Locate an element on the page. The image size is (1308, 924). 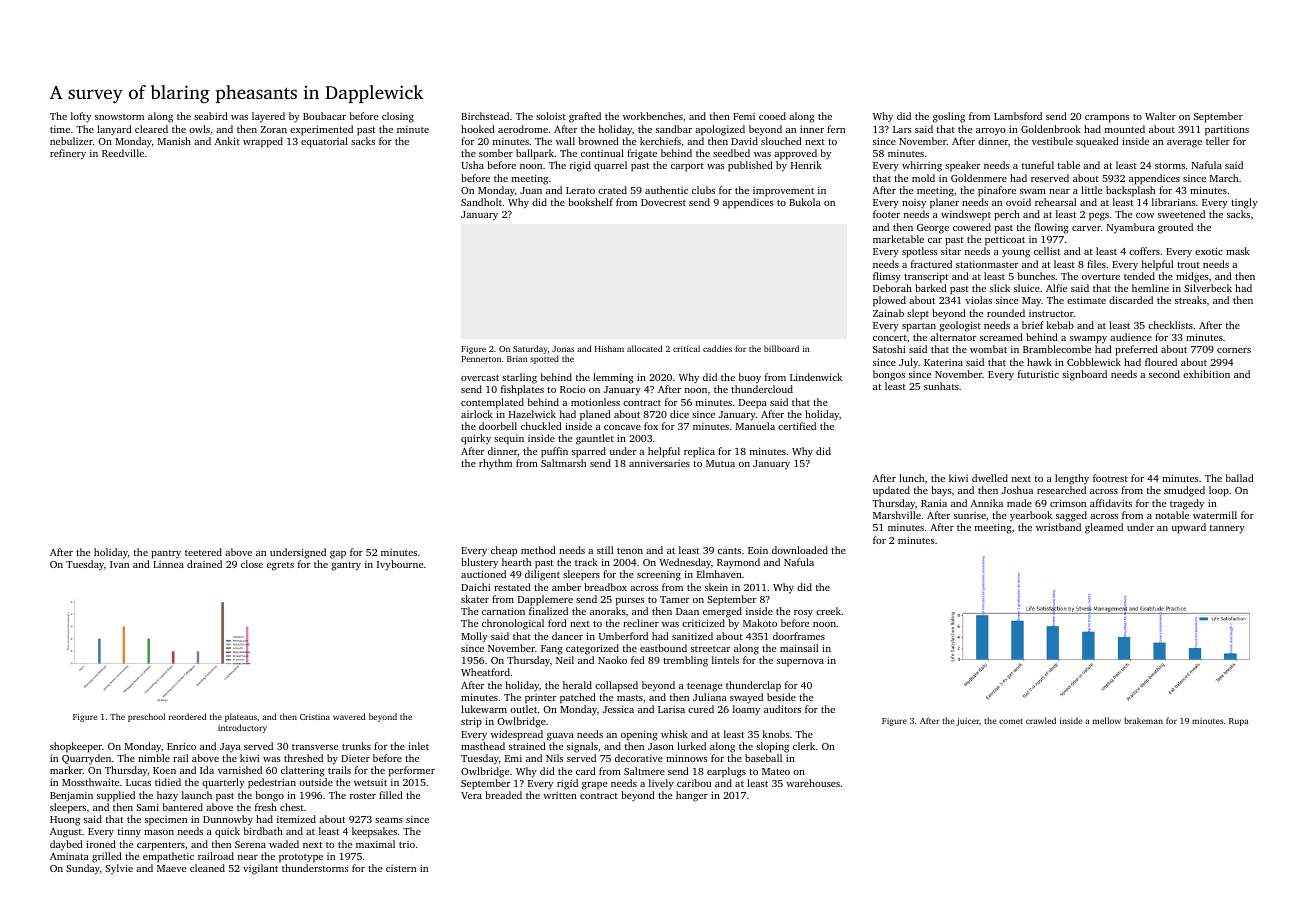
Benjamin is located at coordinates (71, 796).
